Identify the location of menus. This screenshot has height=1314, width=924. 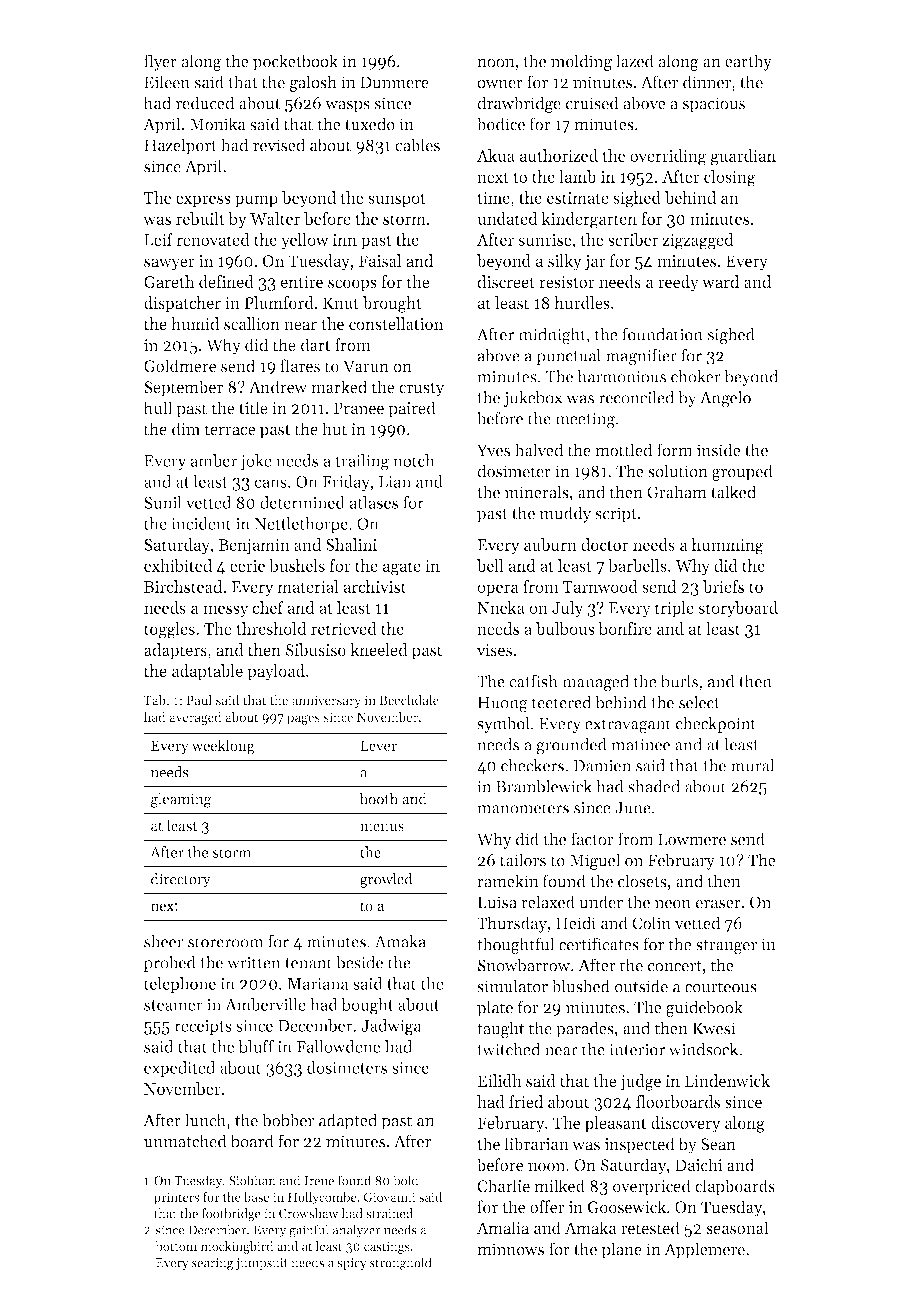
(382, 827).
